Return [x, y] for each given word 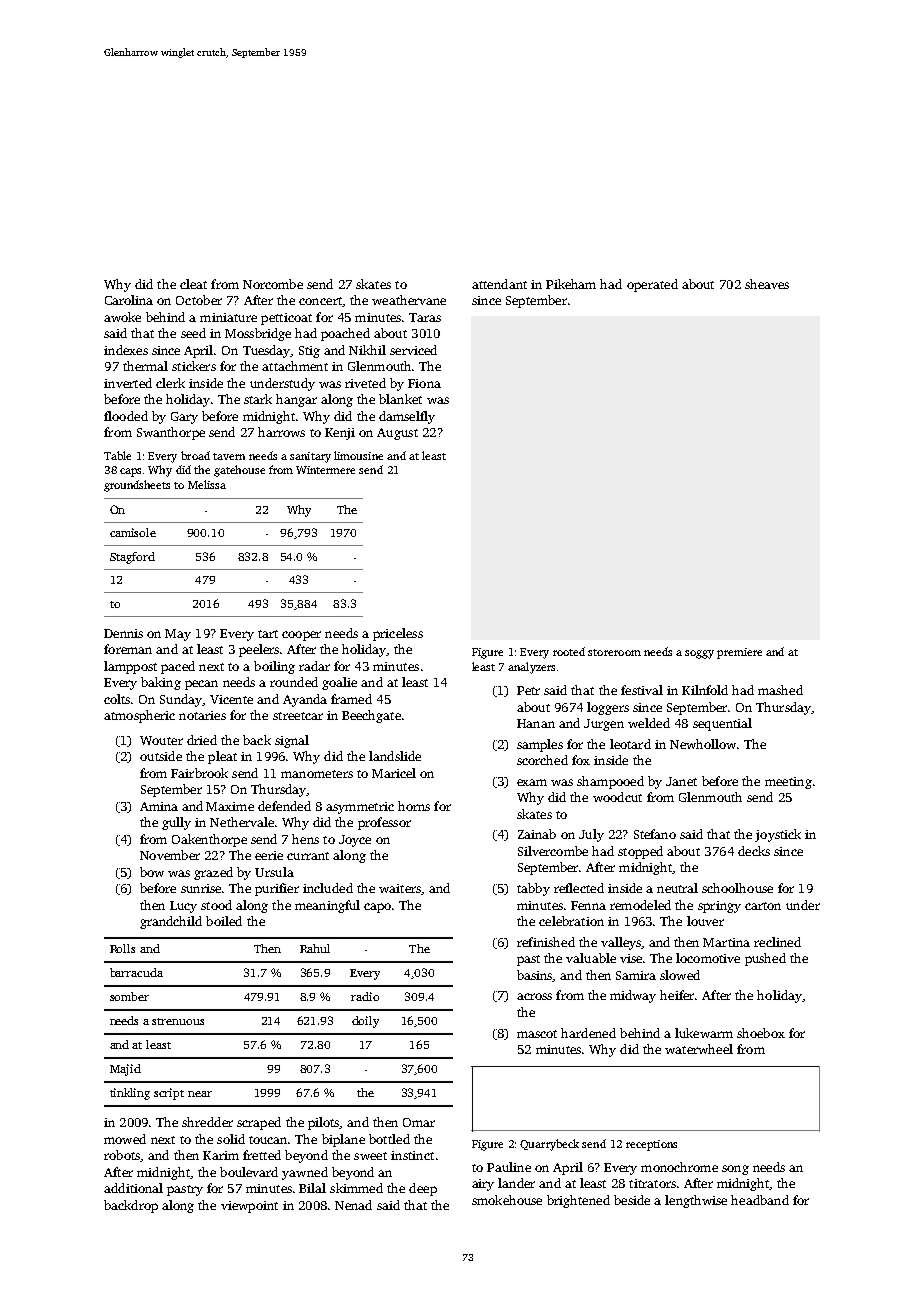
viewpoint [249, 1207]
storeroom [614, 652]
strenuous [178, 1021]
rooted [569, 651]
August [397, 434]
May [178, 635]
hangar [296, 400]
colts [117, 699]
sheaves [767, 284]
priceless [398, 634]
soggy [699, 654]
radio [365, 996]
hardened [588, 1033]
